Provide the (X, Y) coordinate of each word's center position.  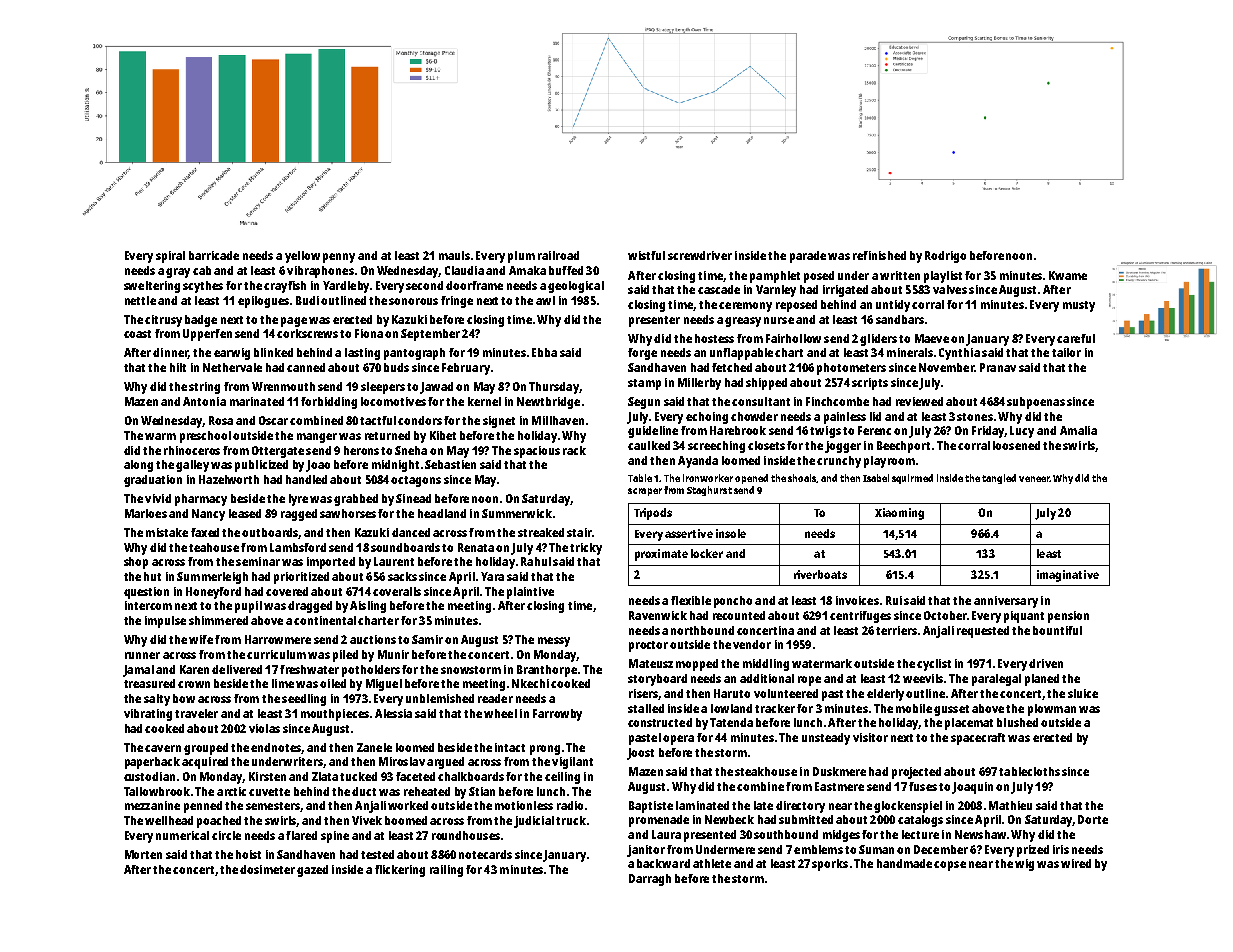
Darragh (650, 880)
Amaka (527, 270)
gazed (312, 871)
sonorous (413, 301)
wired (1076, 863)
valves (950, 289)
